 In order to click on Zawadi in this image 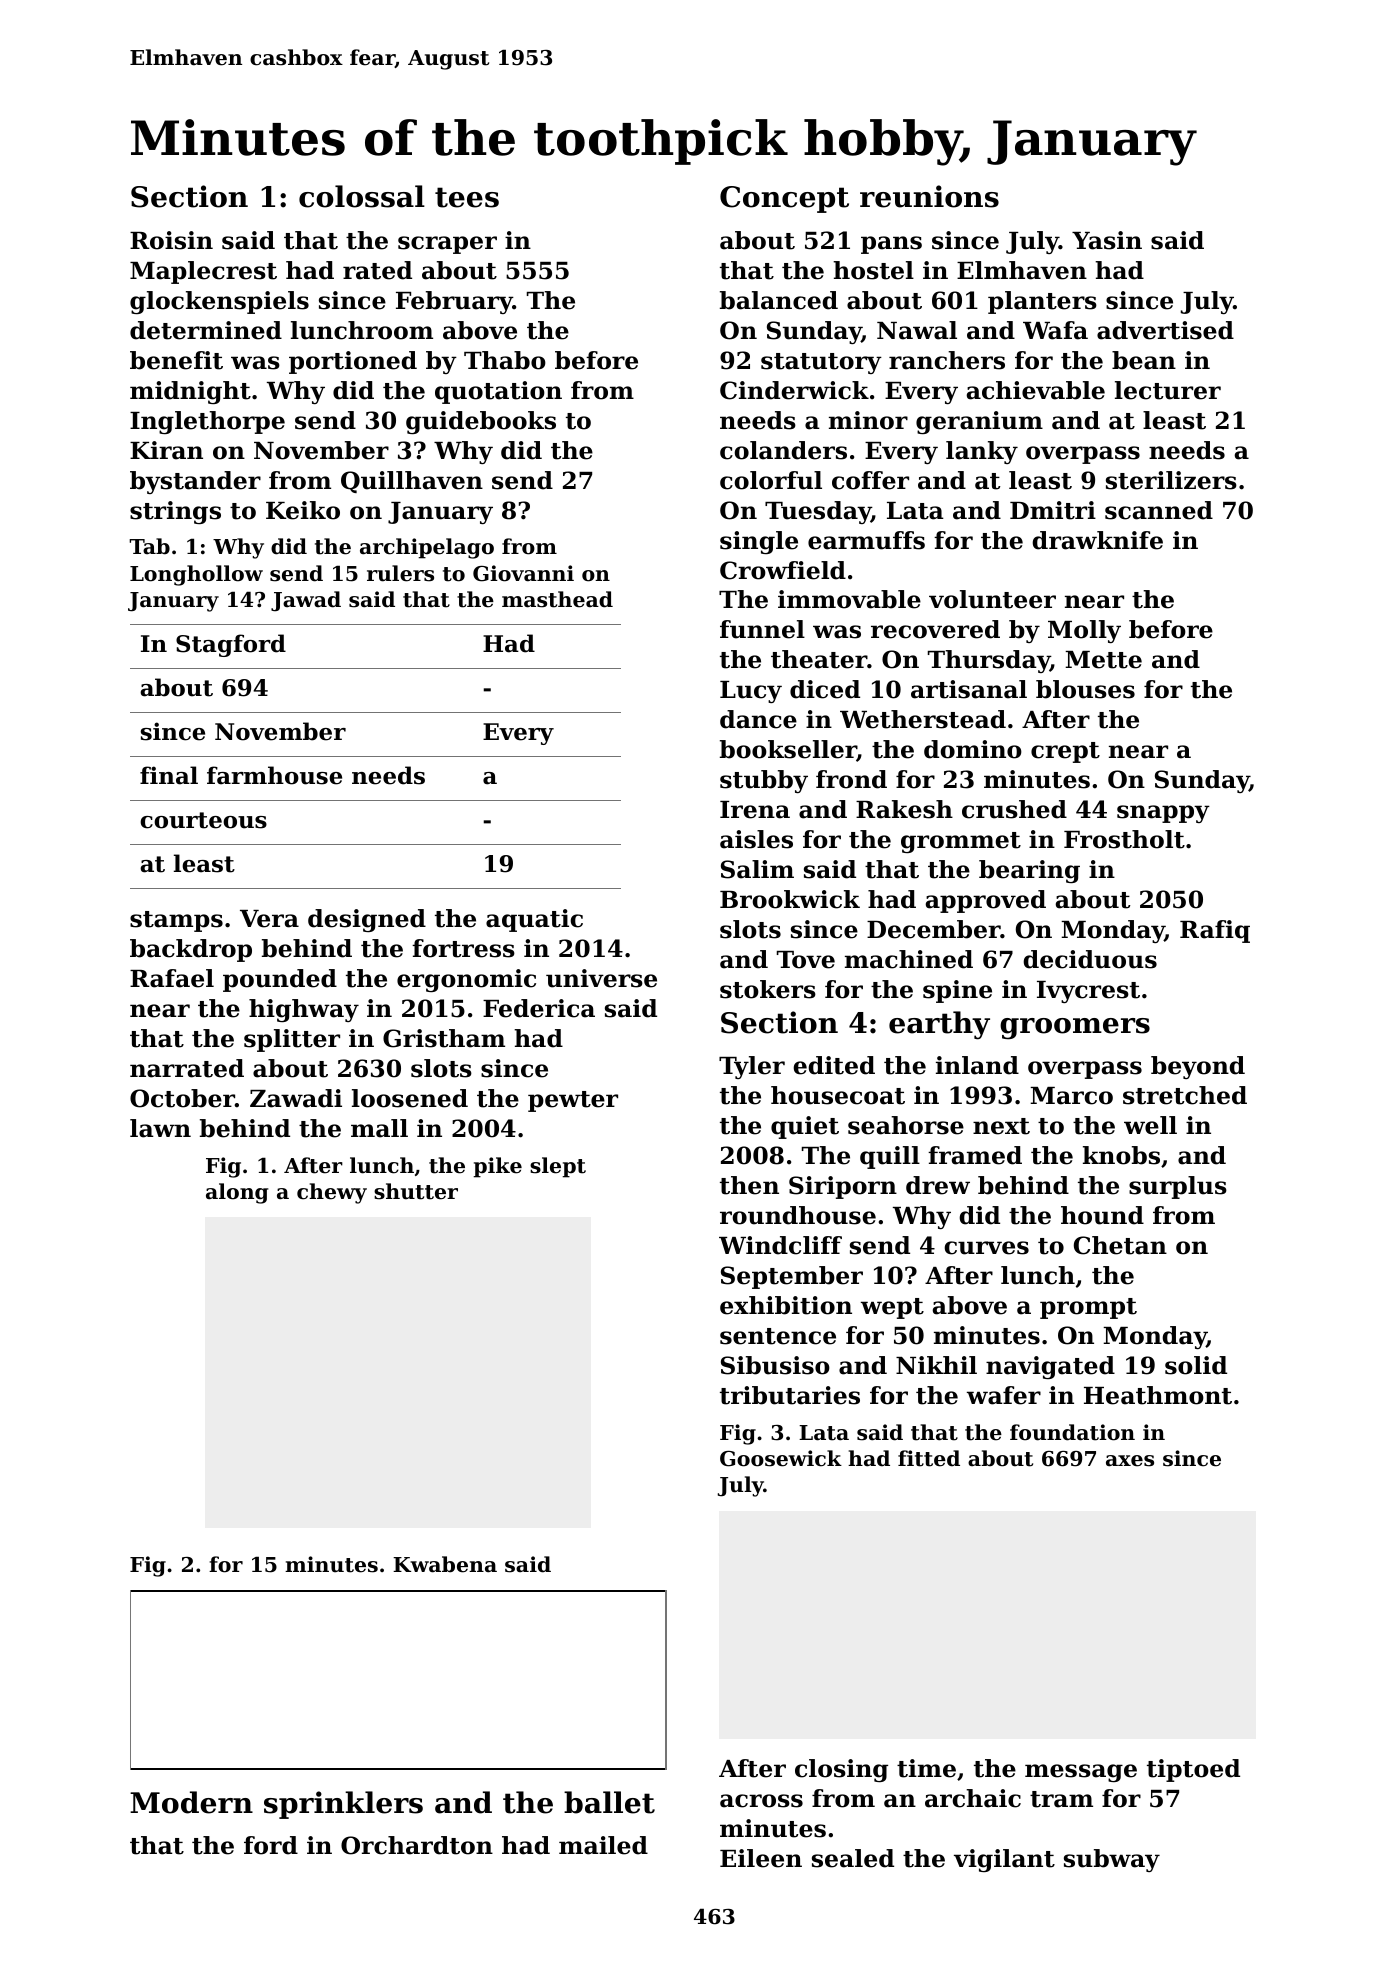, I will do `click(296, 1098)`.
